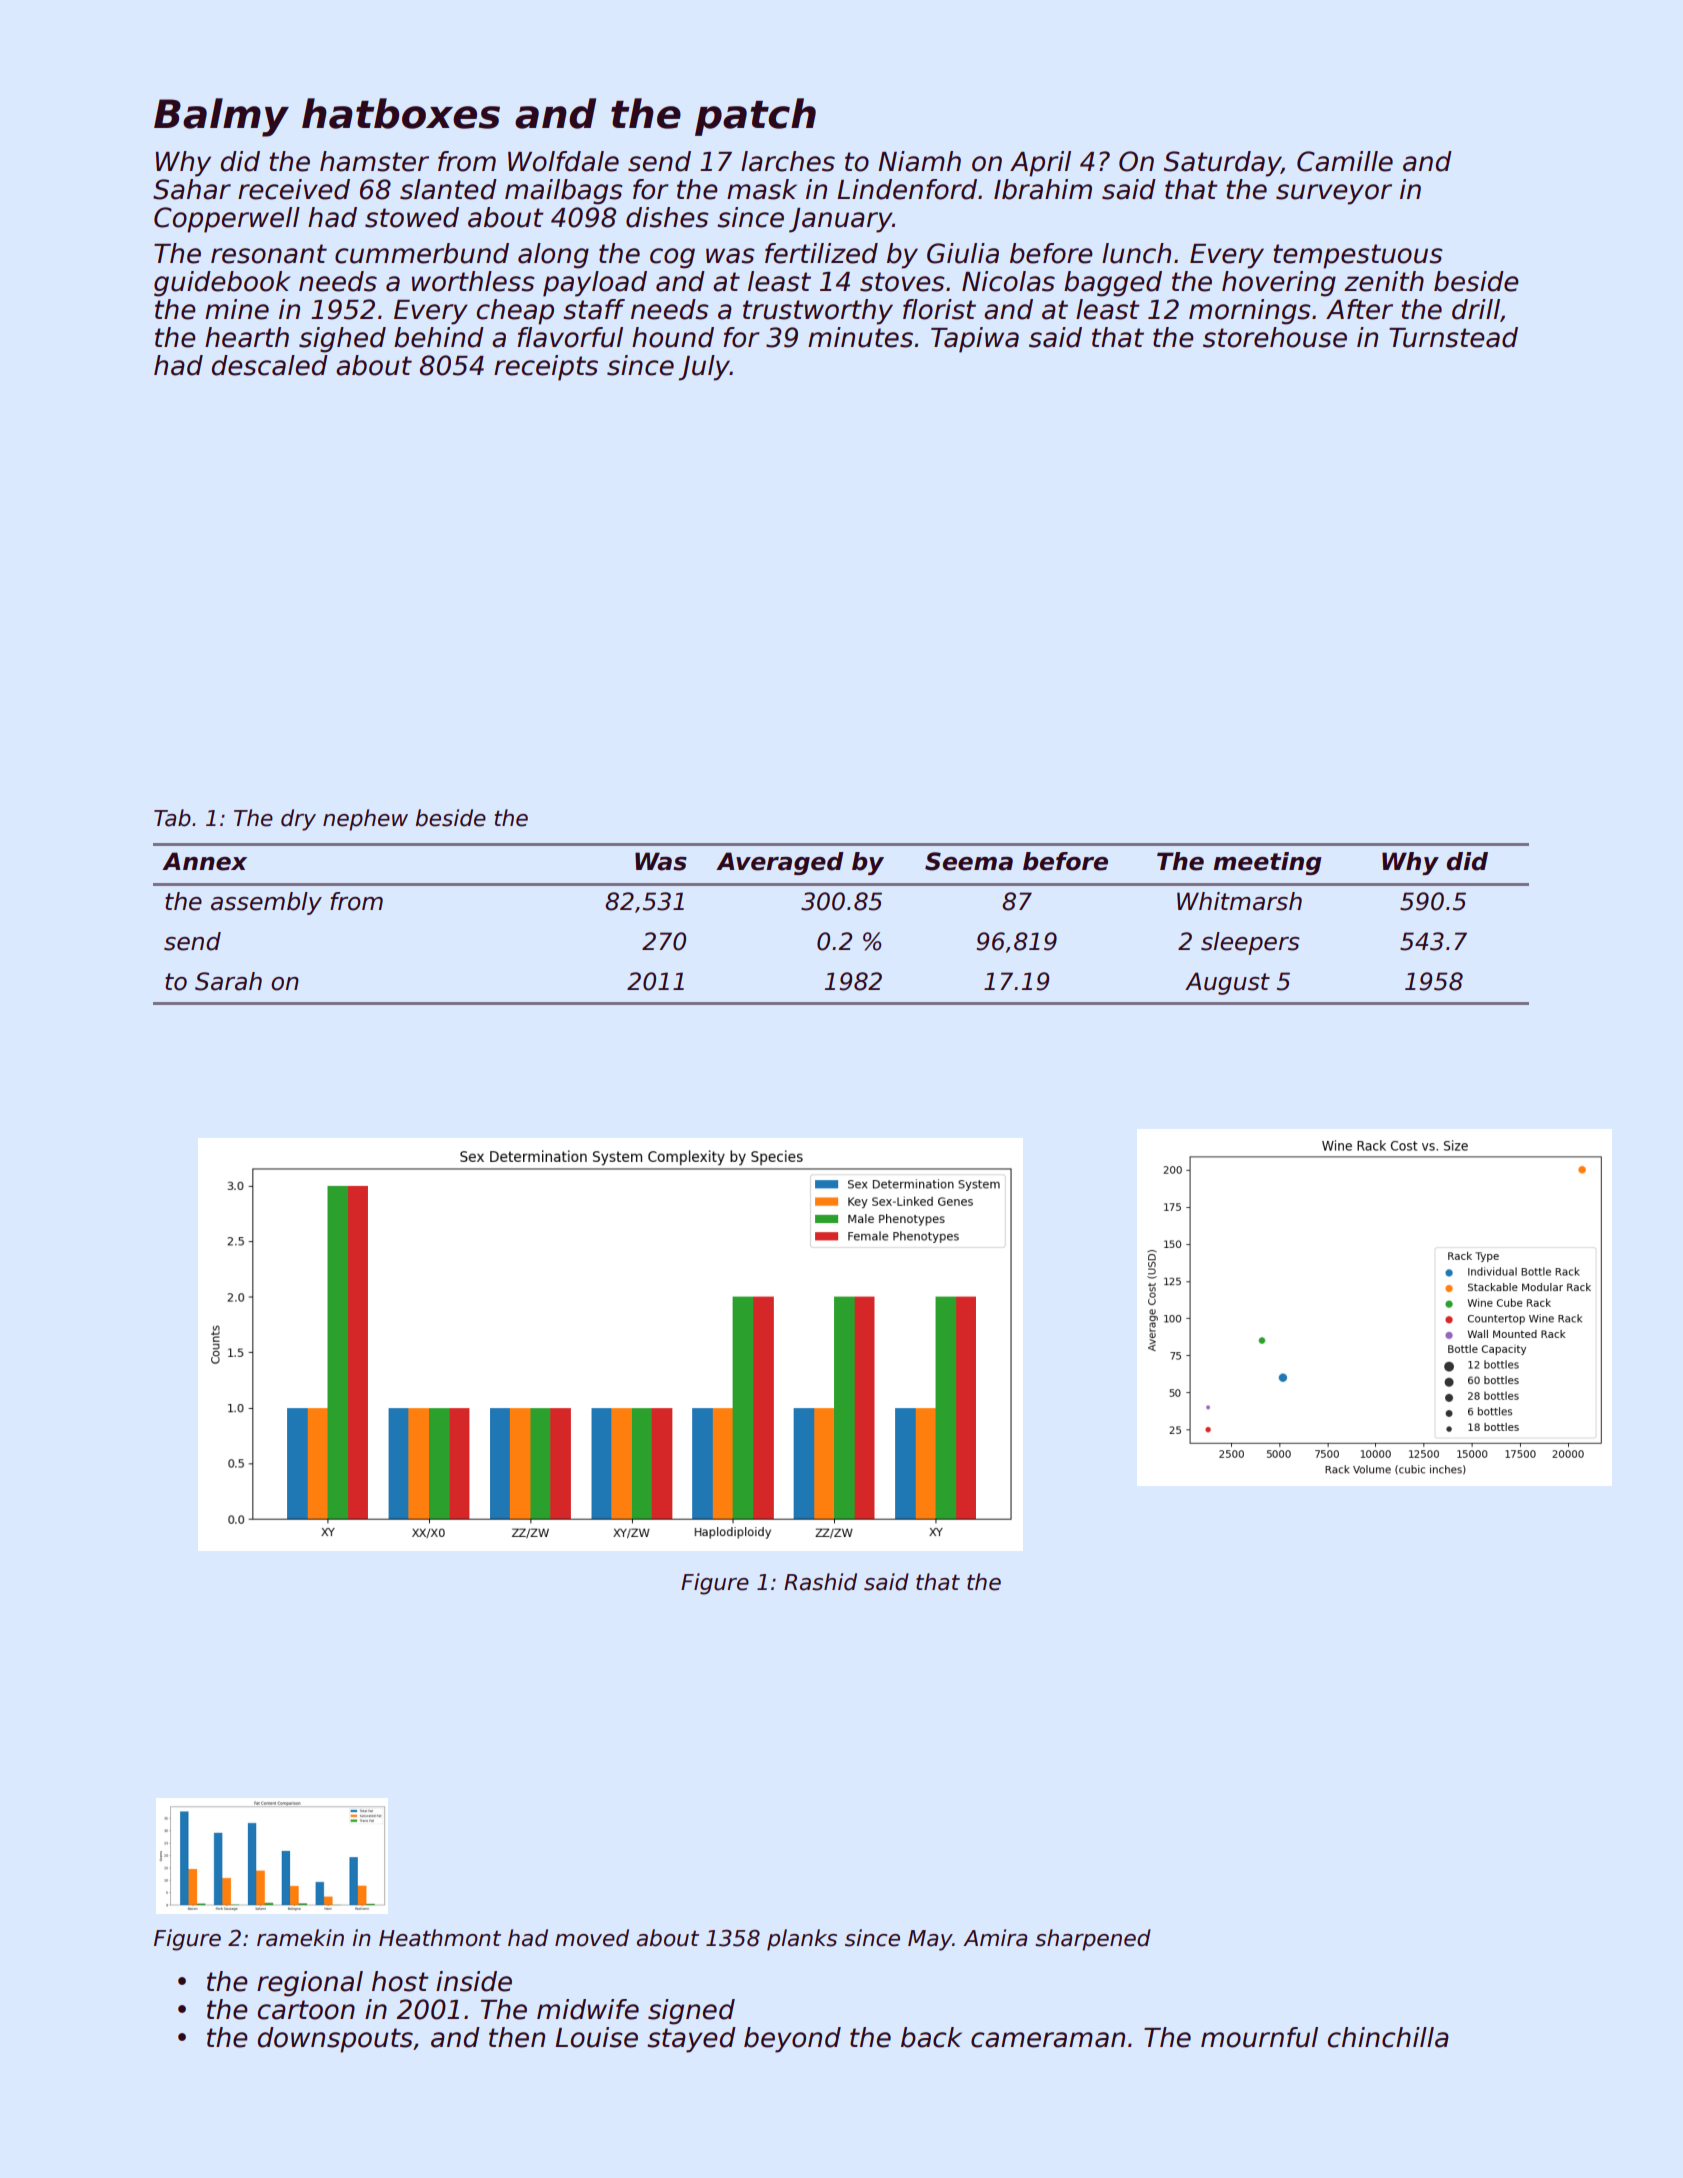  What do you see at coordinates (1250, 943) in the image?
I see `sleepers` at bounding box center [1250, 943].
